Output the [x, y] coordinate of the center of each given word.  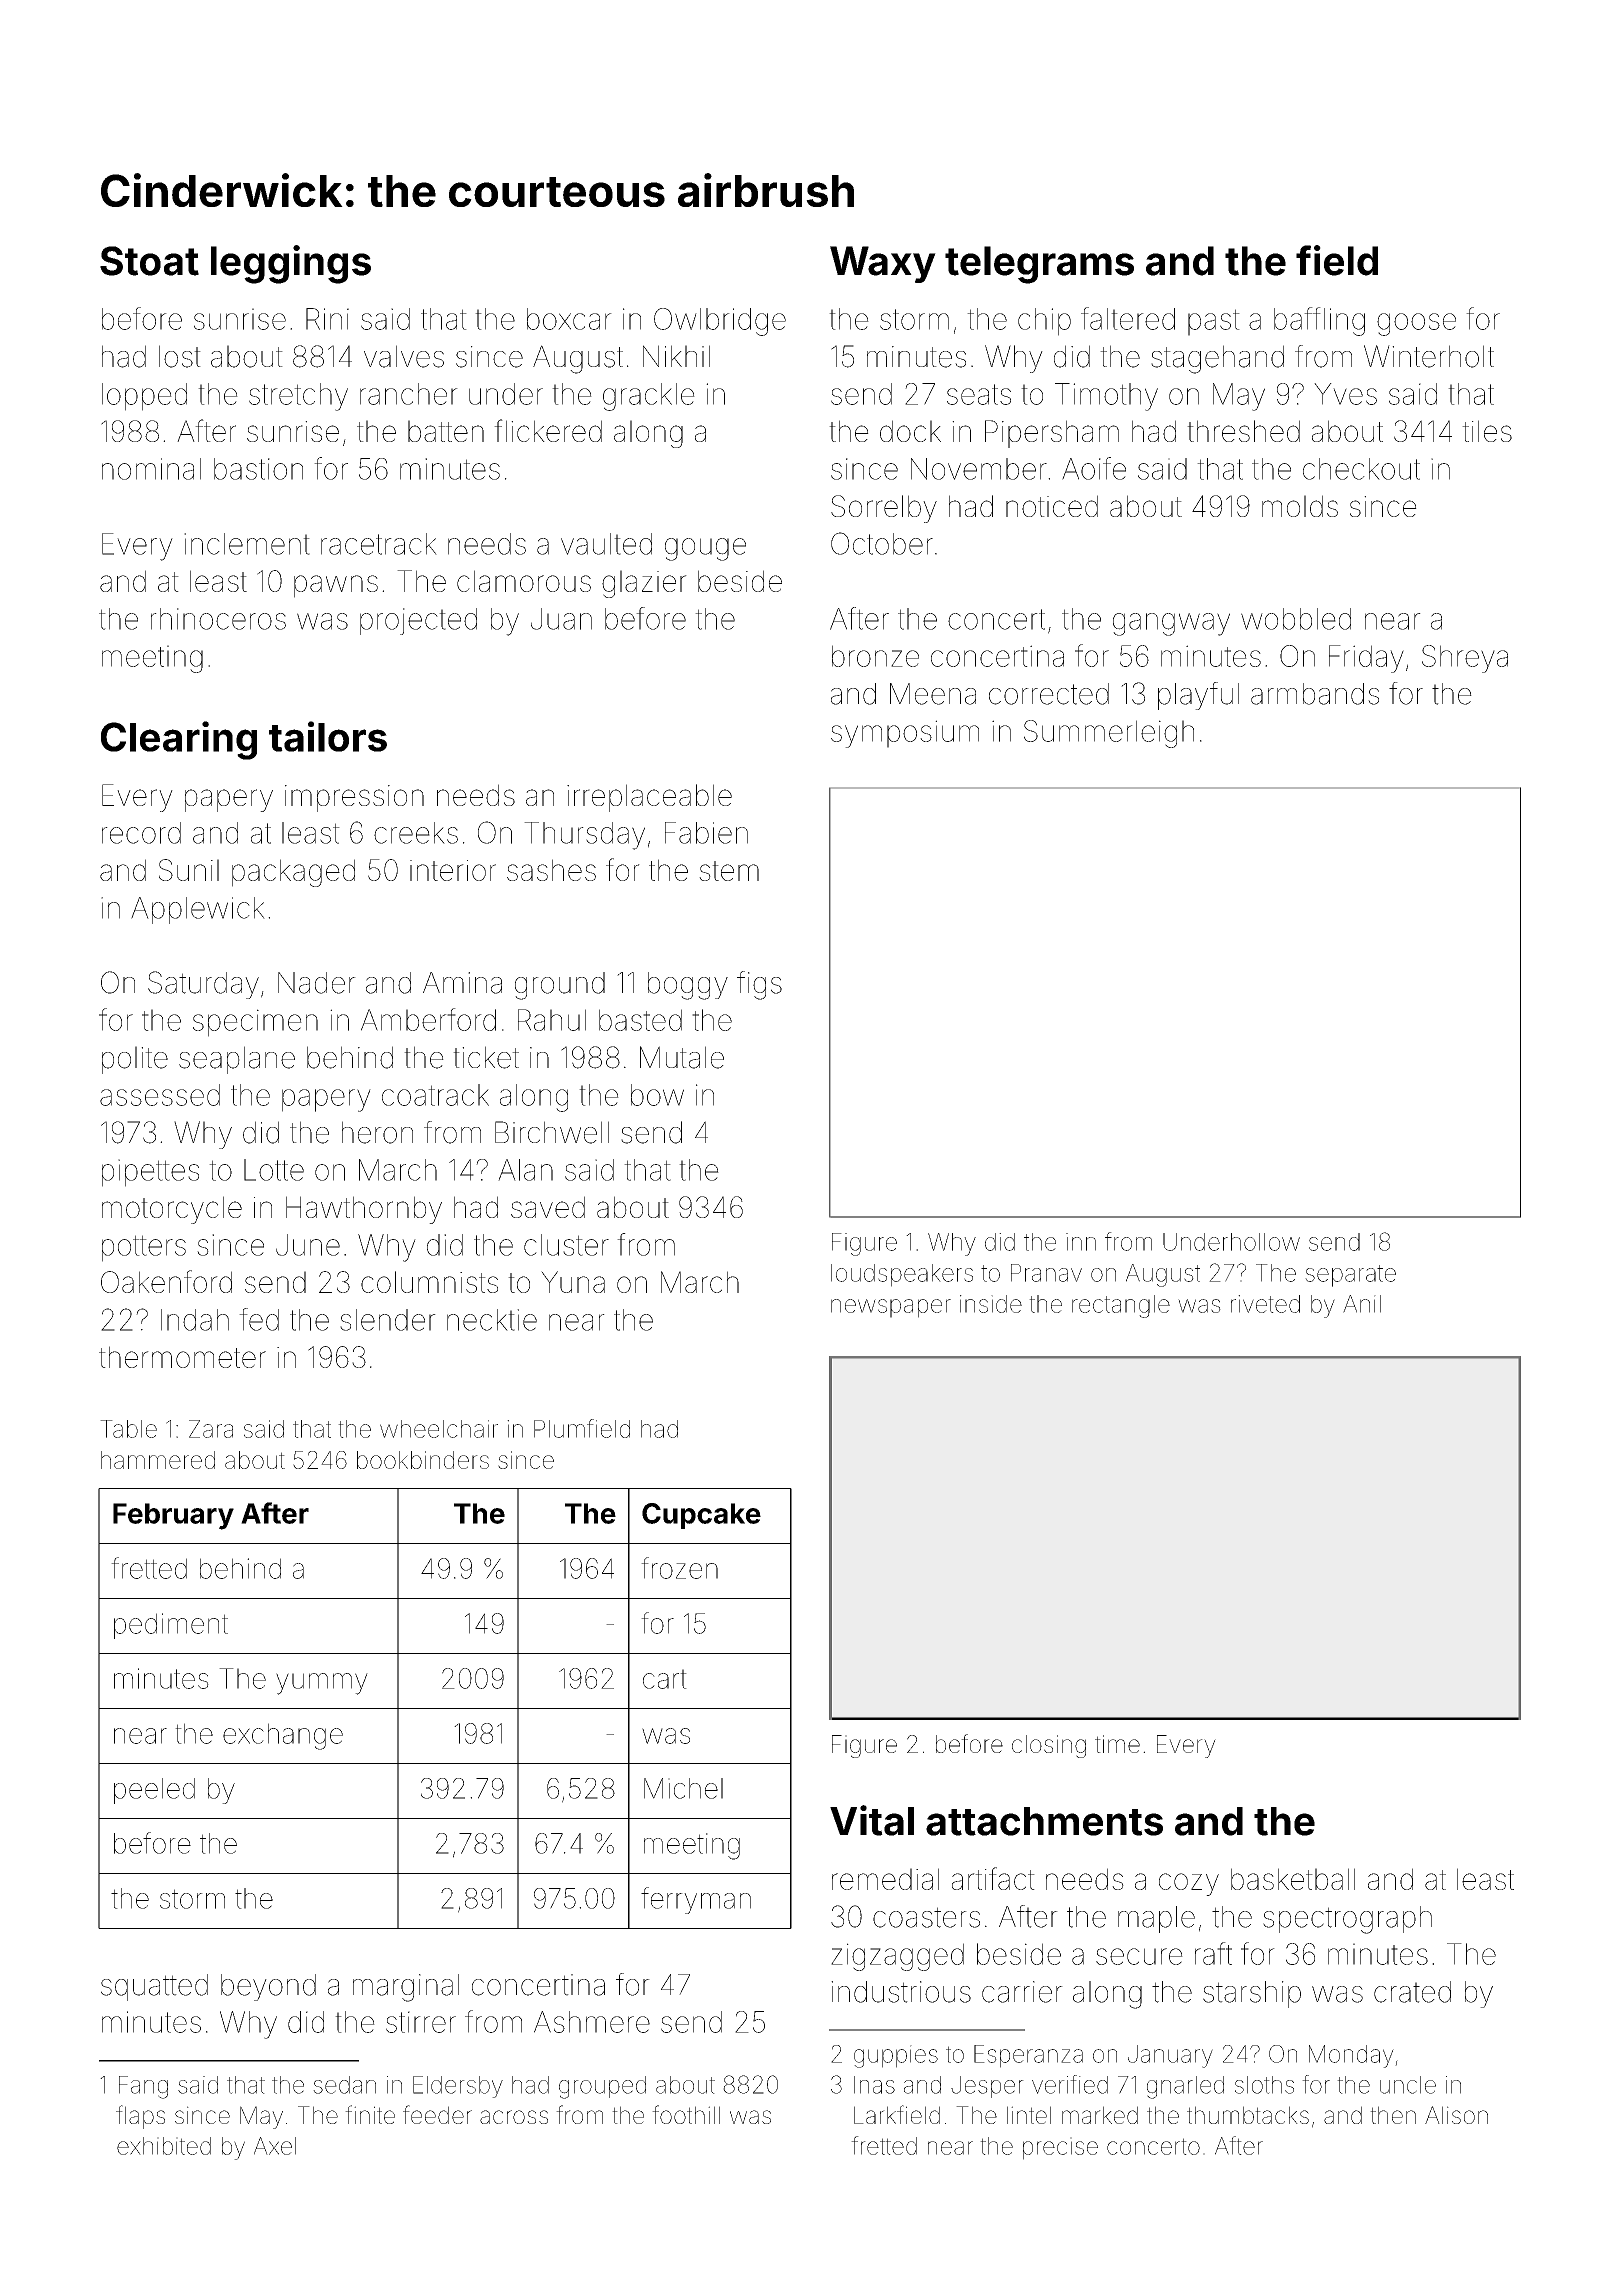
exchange [283, 1736]
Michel [683, 1788]
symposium [905, 734]
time [1117, 1744]
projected [418, 621]
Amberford [428, 1019]
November [979, 469]
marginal [406, 1988]
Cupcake [701, 1516]
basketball [1293, 1879]
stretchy [298, 397]
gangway [1171, 624]
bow [657, 1095]
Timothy [1106, 397]
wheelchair [439, 1429]
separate [1350, 1276]
